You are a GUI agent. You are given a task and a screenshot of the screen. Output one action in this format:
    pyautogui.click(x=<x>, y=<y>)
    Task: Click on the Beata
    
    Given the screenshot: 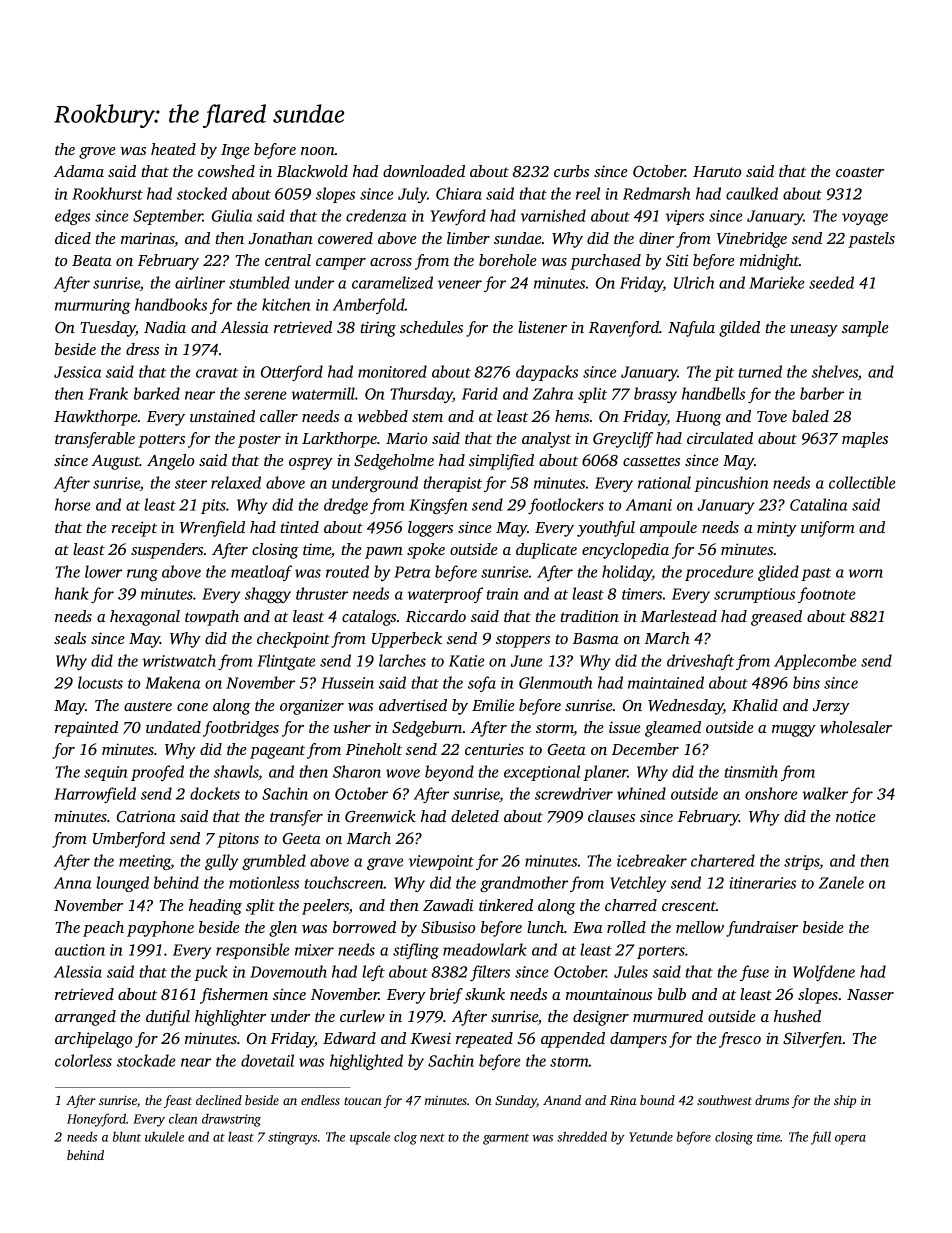 What is the action you would take?
    pyautogui.click(x=92, y=260)
